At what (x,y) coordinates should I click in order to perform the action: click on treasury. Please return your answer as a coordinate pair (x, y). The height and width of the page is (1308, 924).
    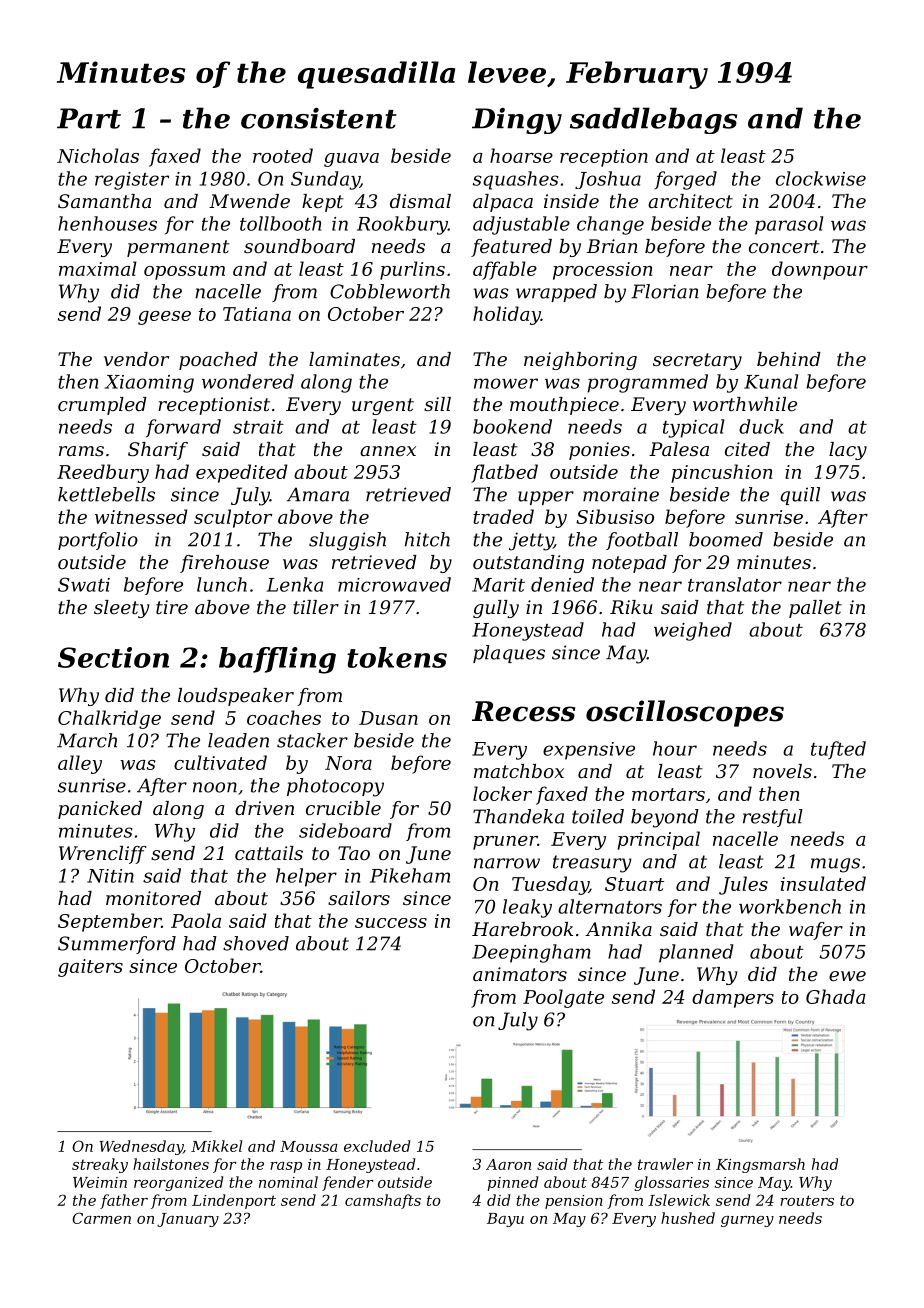
    Looking at the image, I should click on (592, 864).
